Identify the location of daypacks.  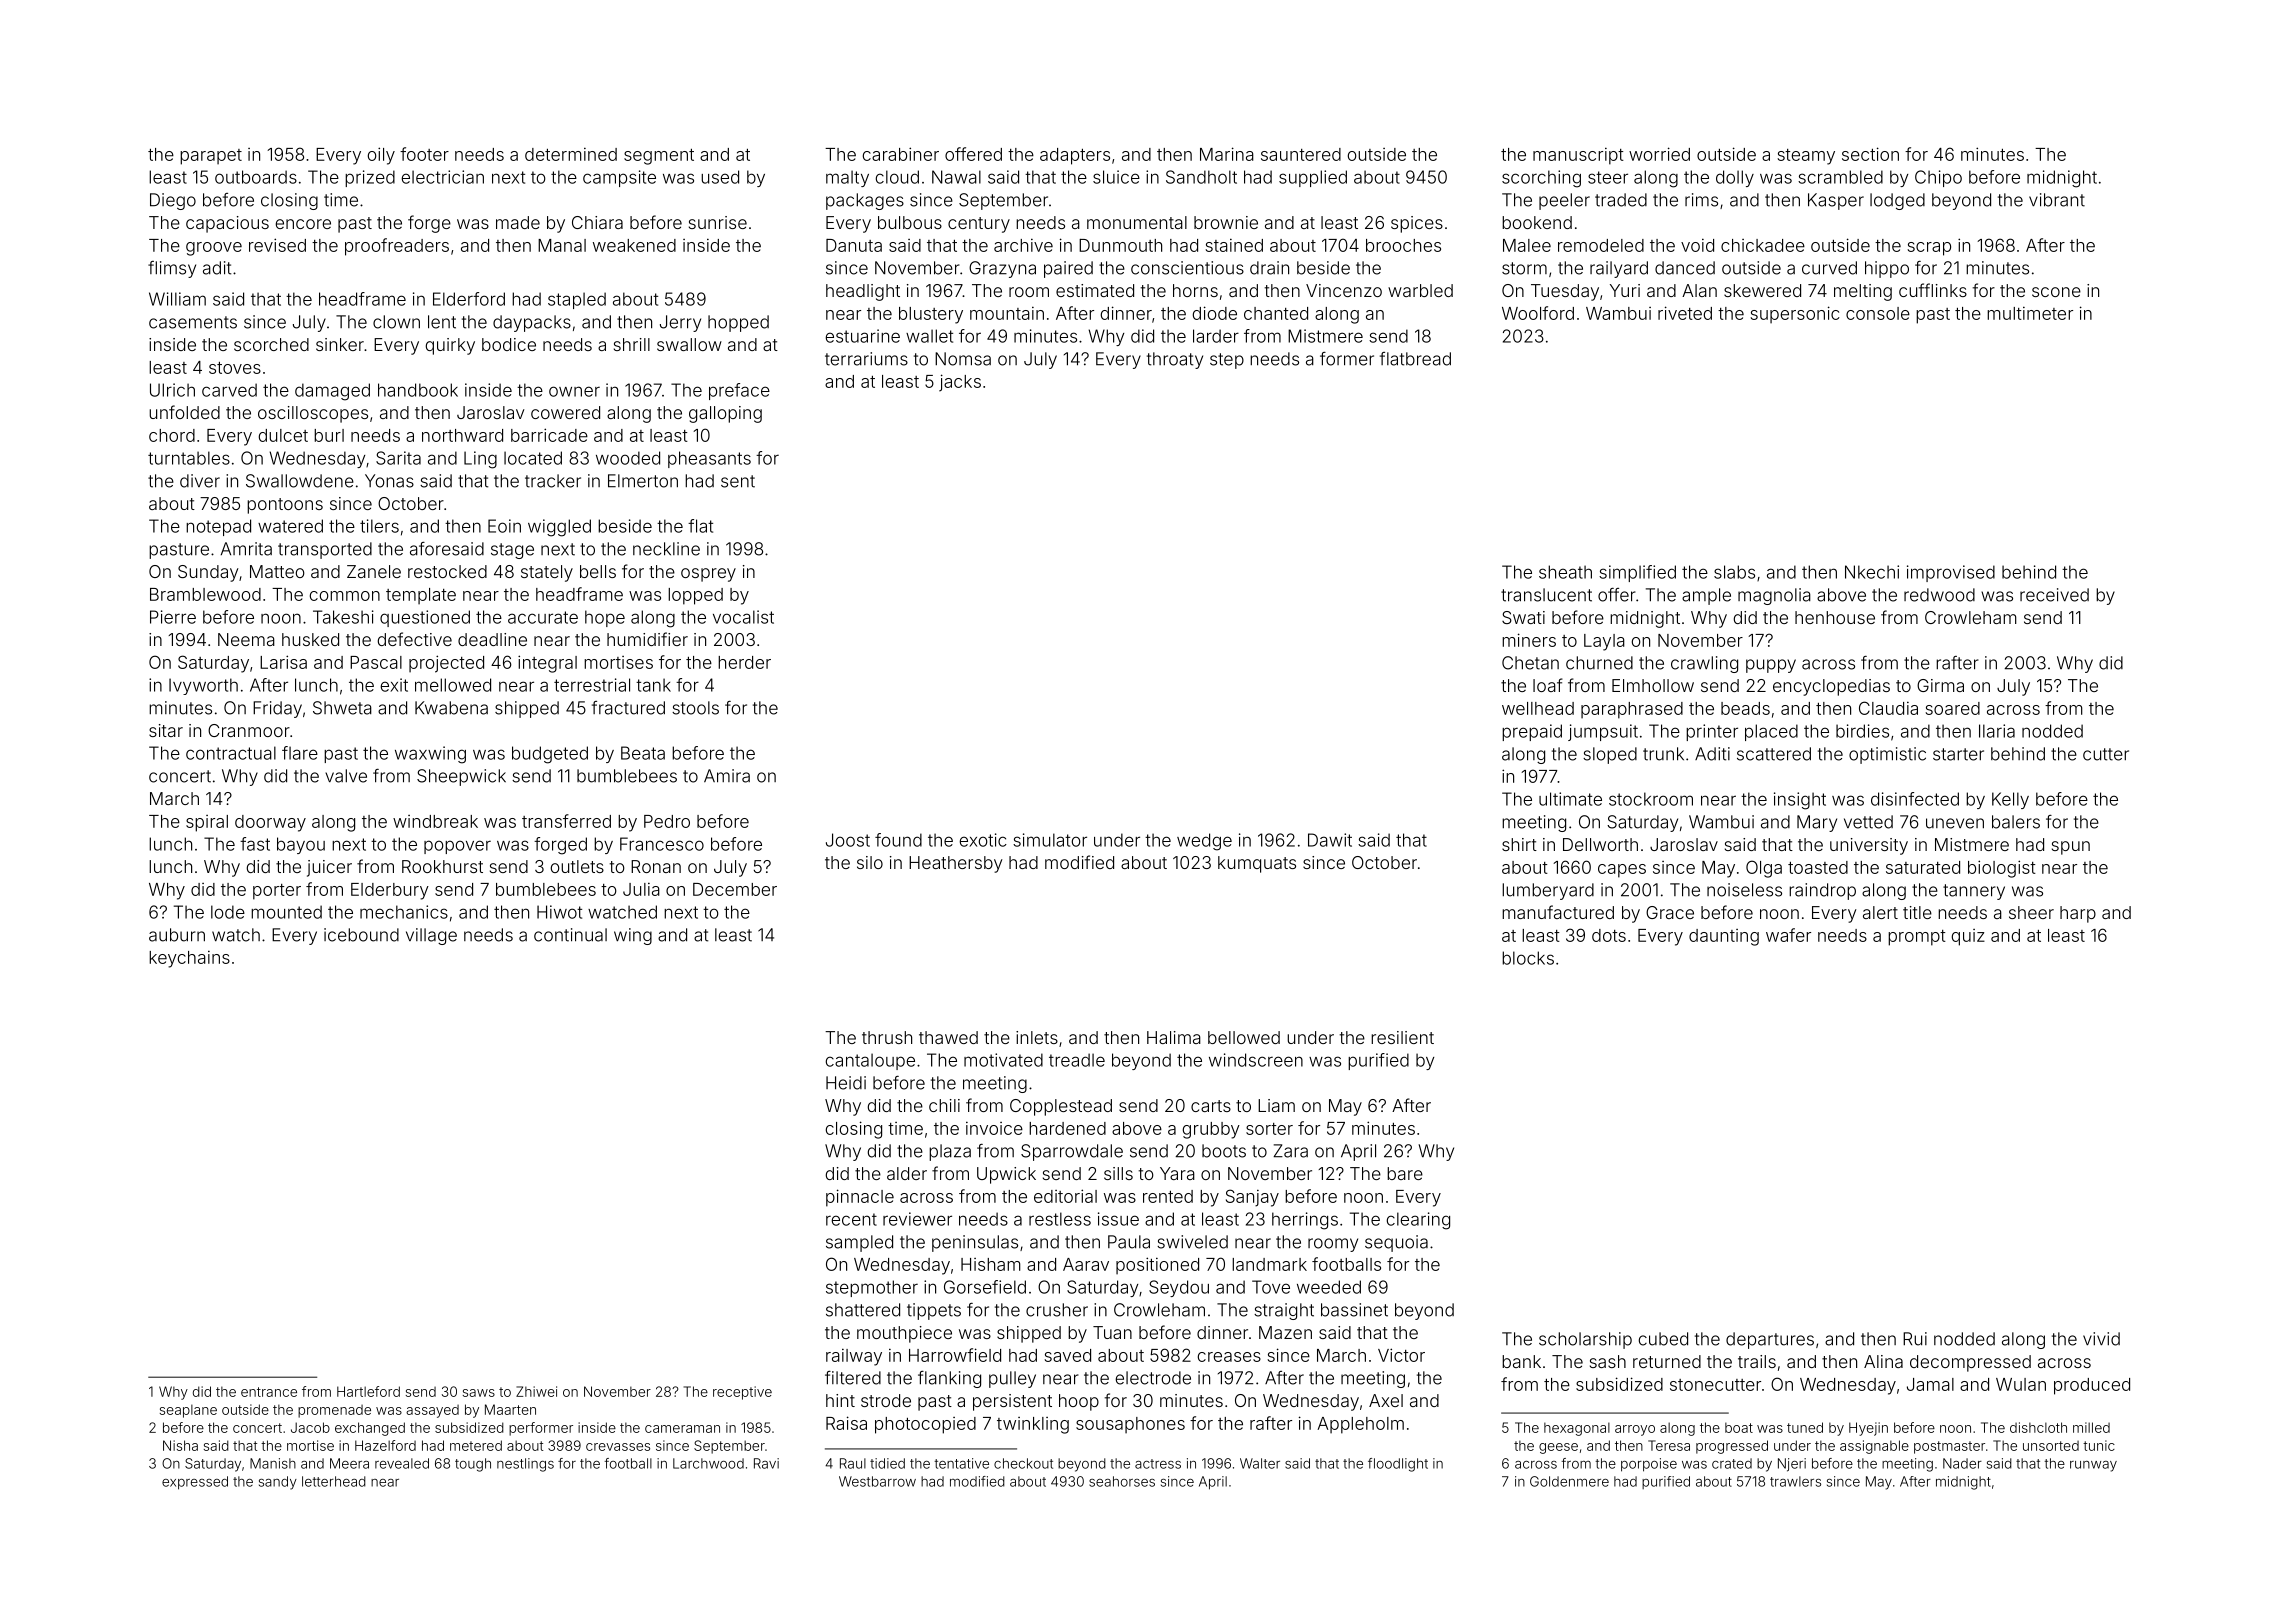
(532, 323).
